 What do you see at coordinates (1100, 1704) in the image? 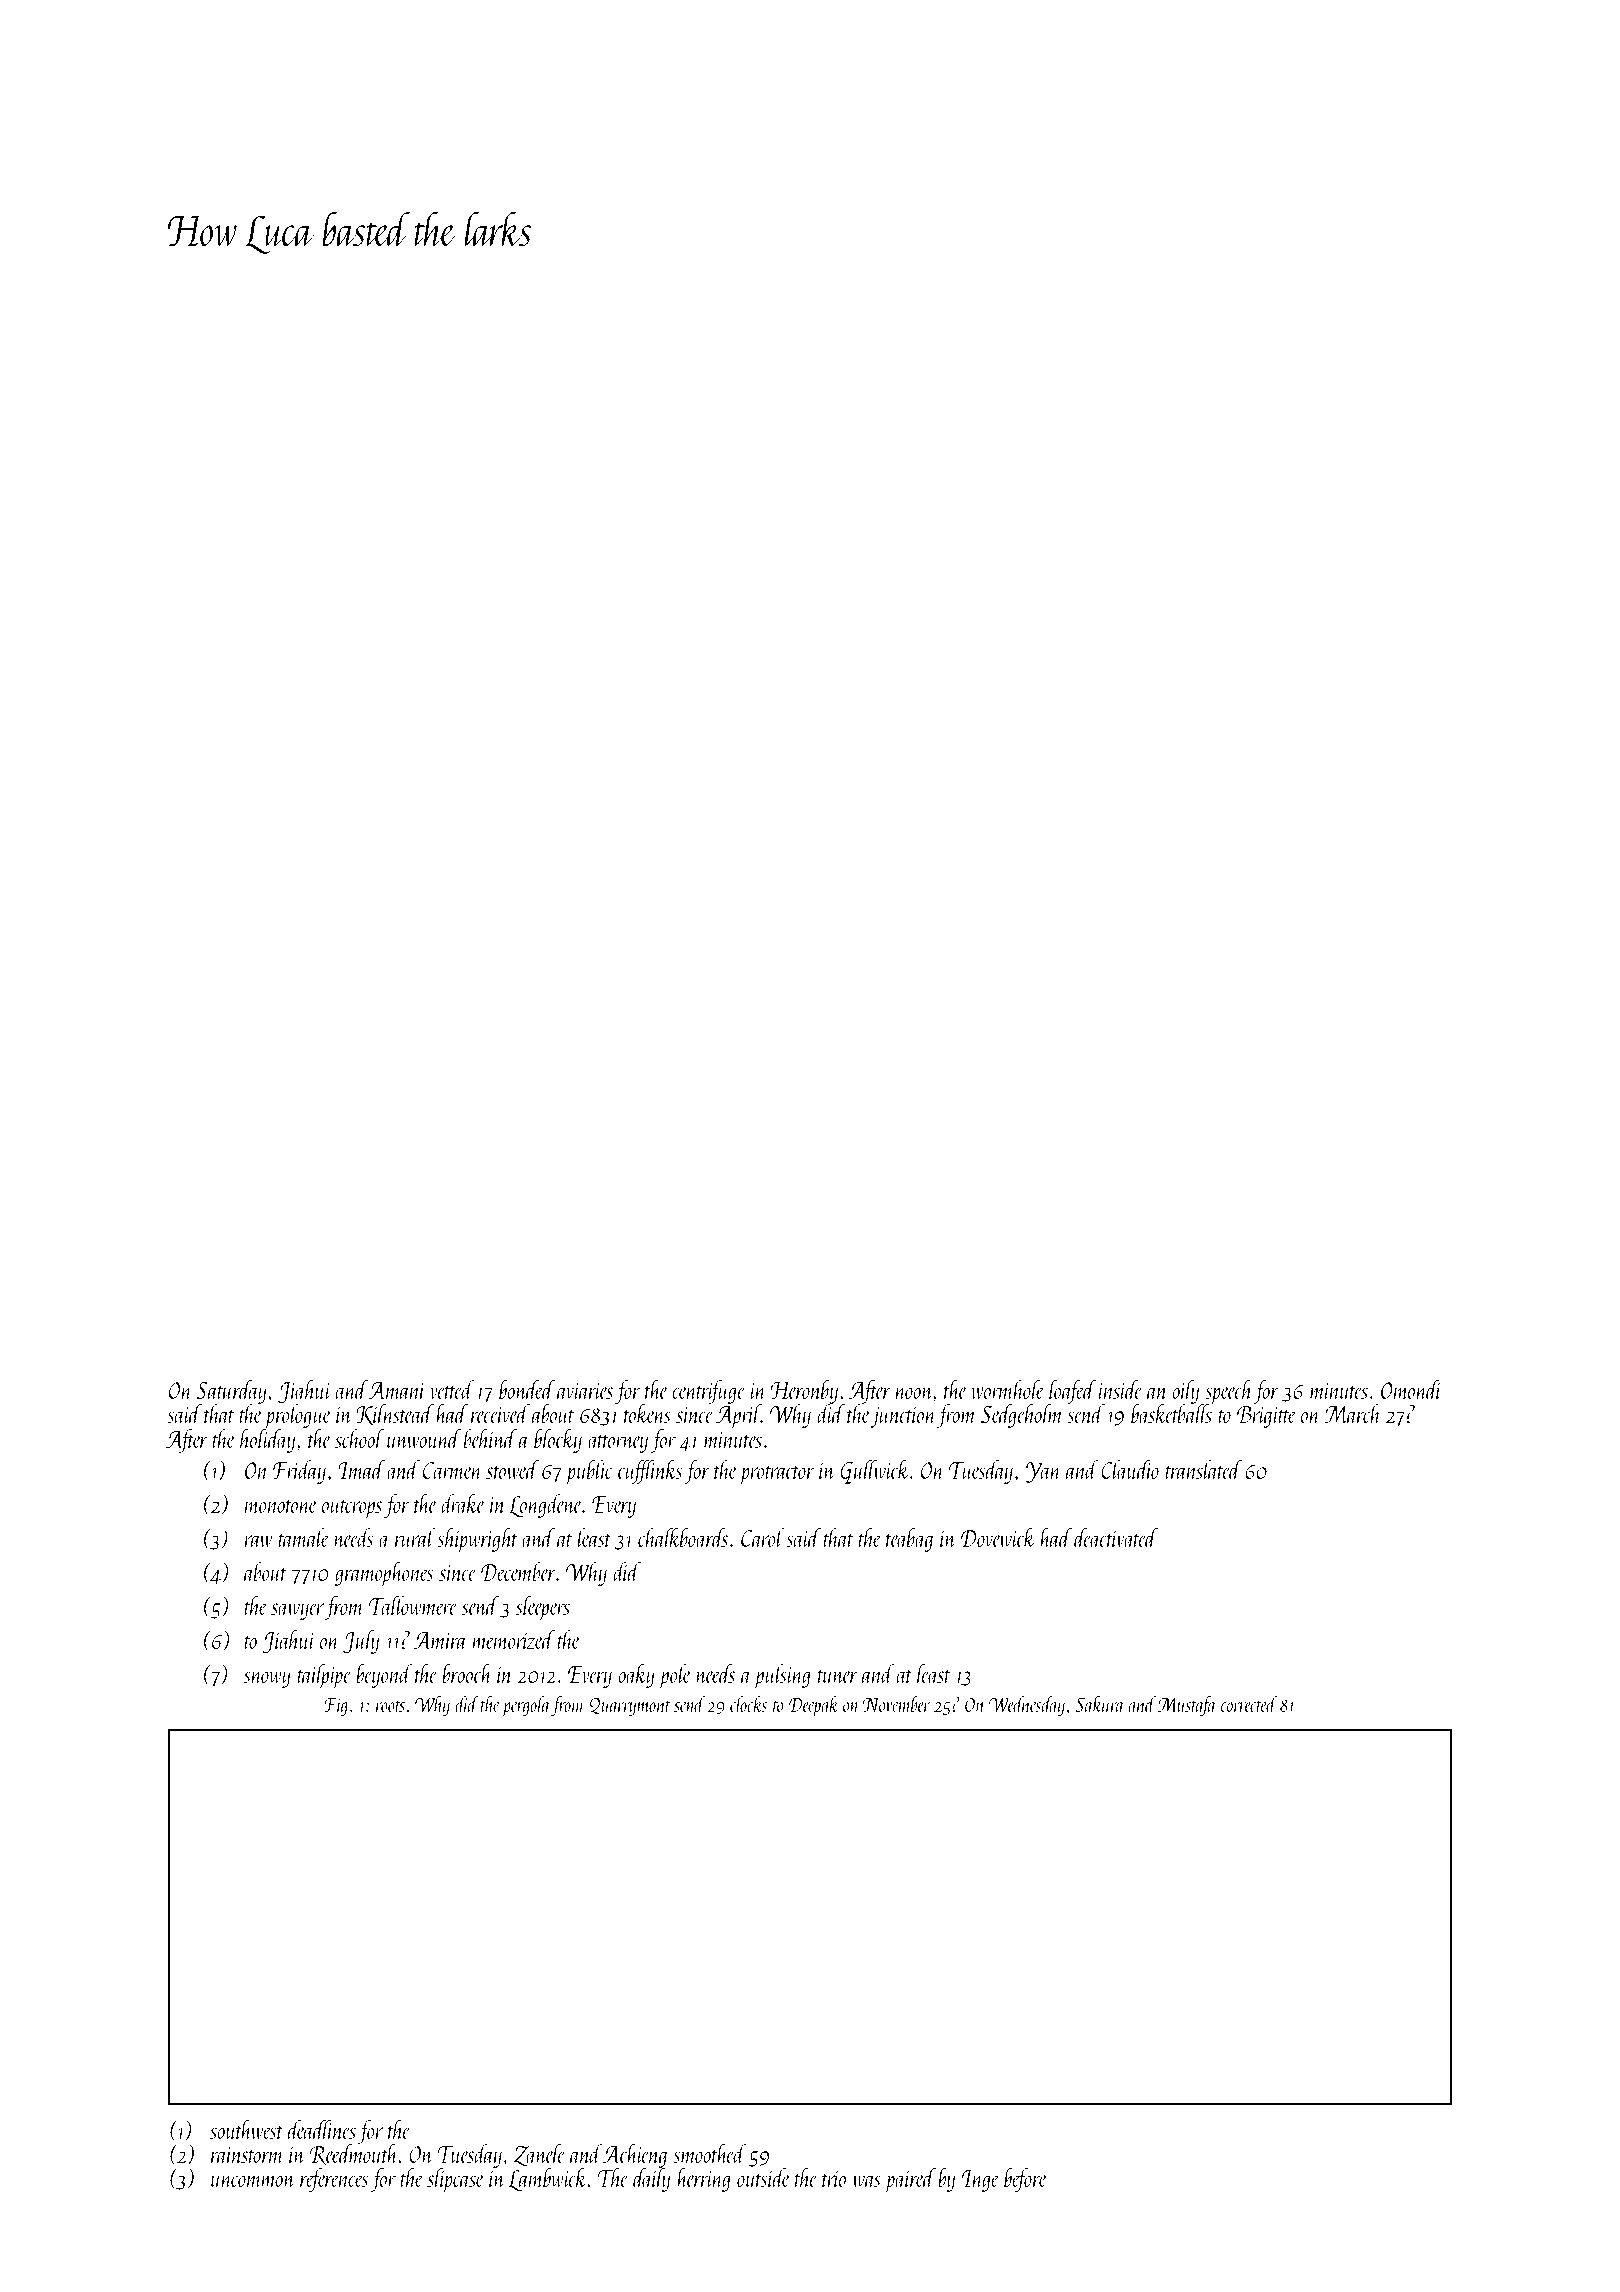
I see `Sakura` at bounding box center [1100, 1704].
